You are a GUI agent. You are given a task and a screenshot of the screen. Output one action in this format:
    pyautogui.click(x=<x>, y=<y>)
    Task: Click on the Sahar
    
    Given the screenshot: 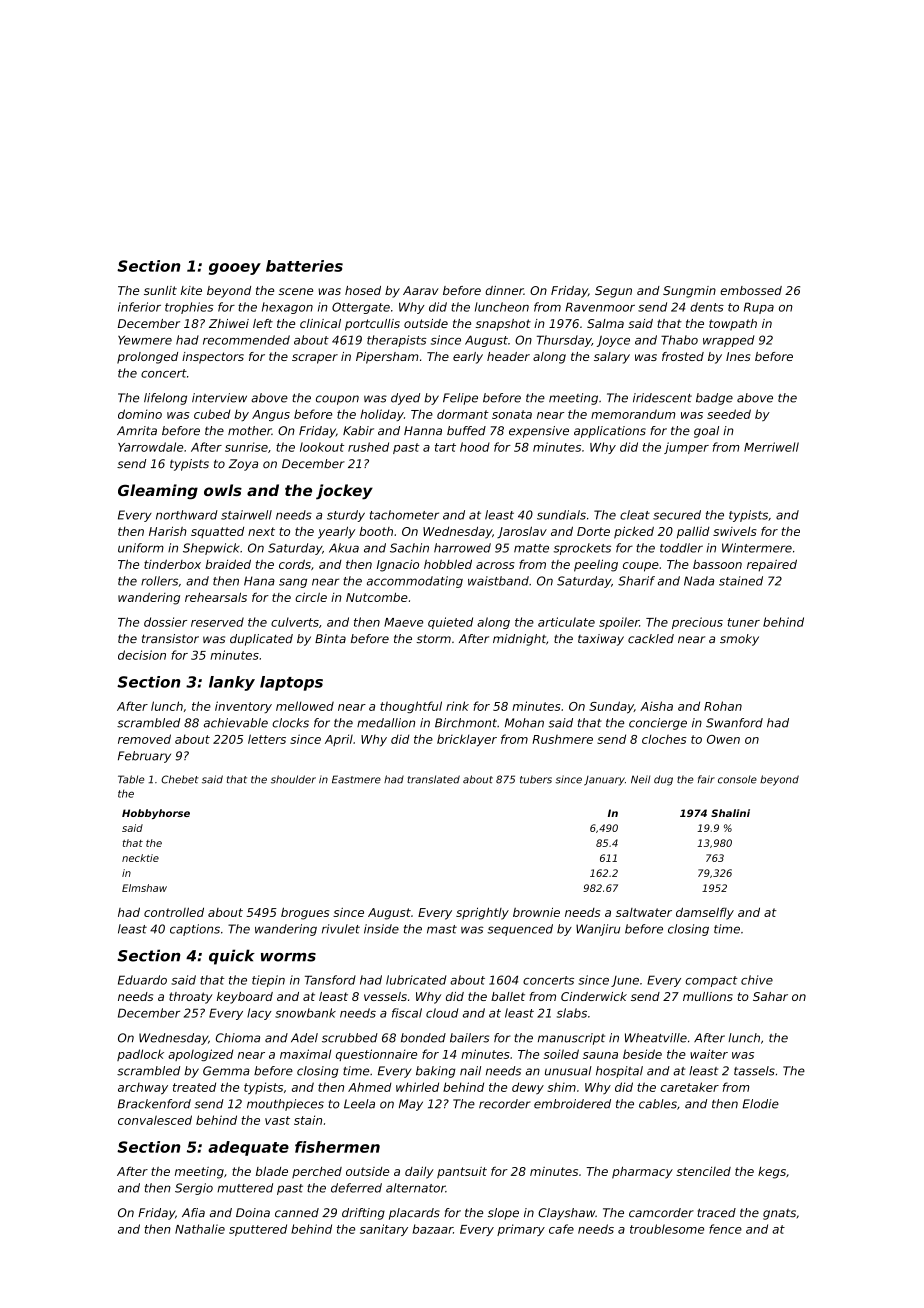 What is the action you would take?
    pyautogui.click(x=770, y=996)
